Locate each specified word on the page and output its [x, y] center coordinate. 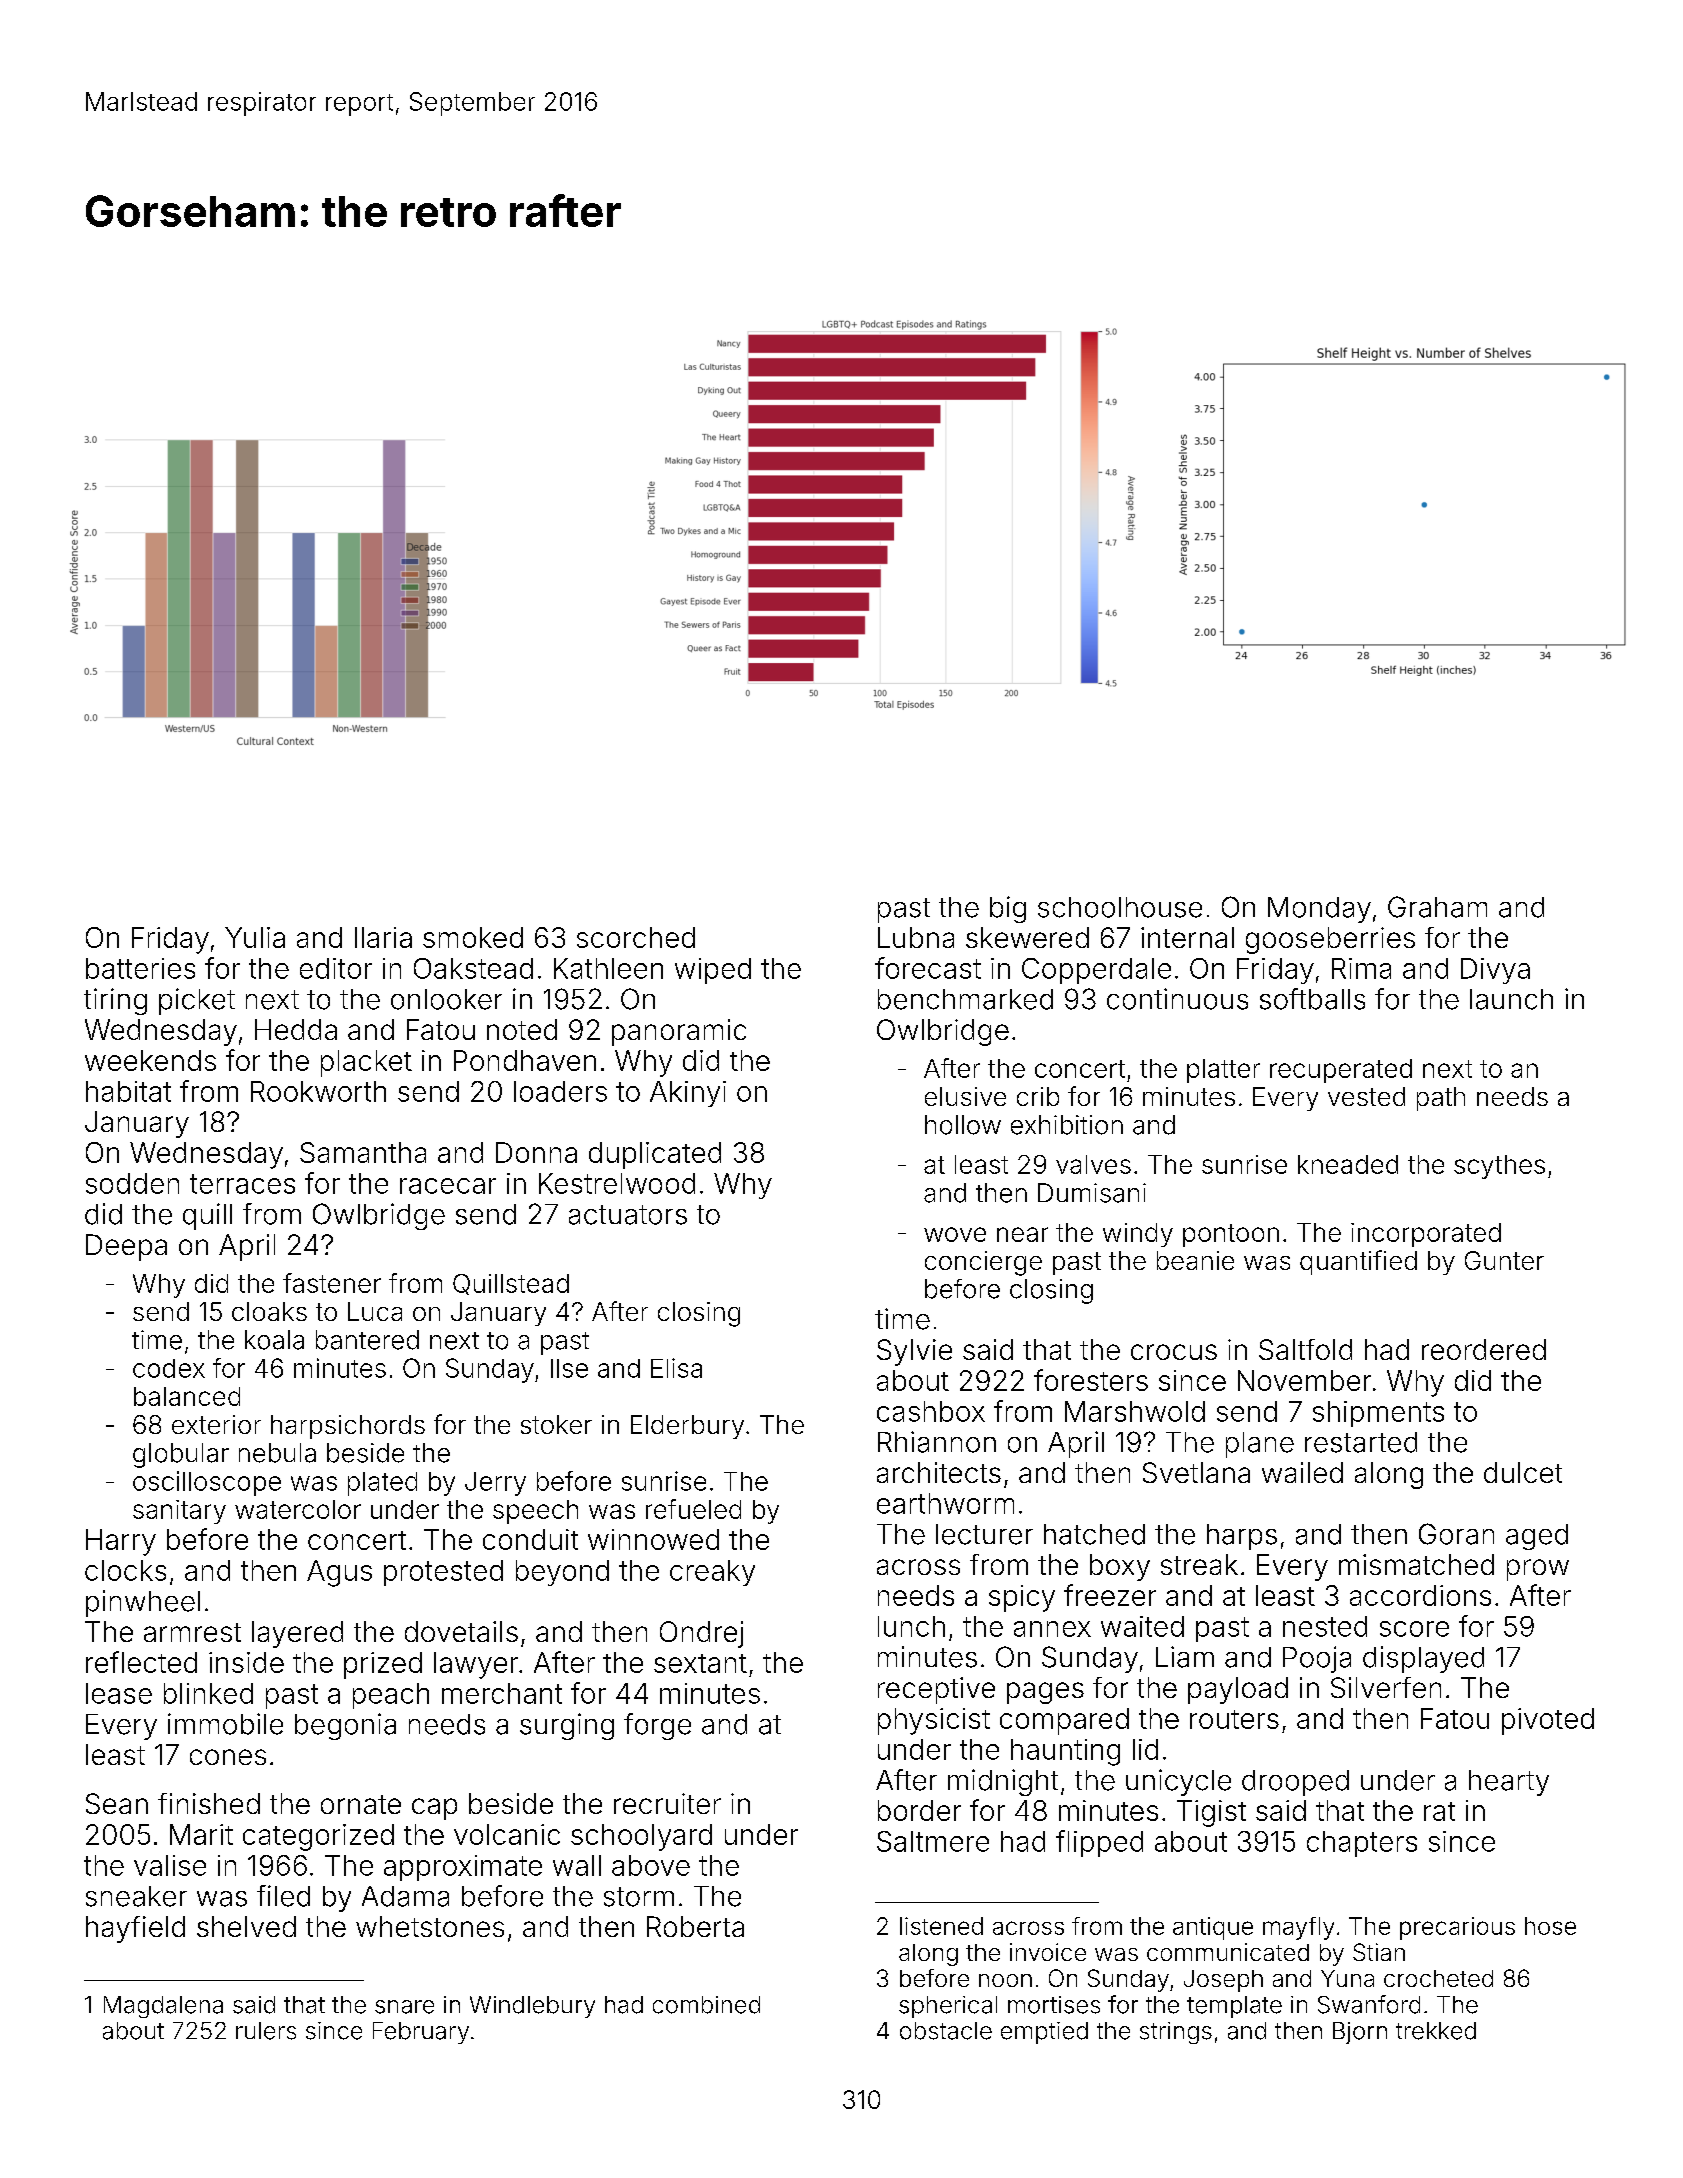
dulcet [1523, 1472]
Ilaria [383, 937]
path [1441, 1099]
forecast [928, 968]
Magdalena [163, 2007]
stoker [556, 1424]
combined [706, 2005]
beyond [562, 1573]
